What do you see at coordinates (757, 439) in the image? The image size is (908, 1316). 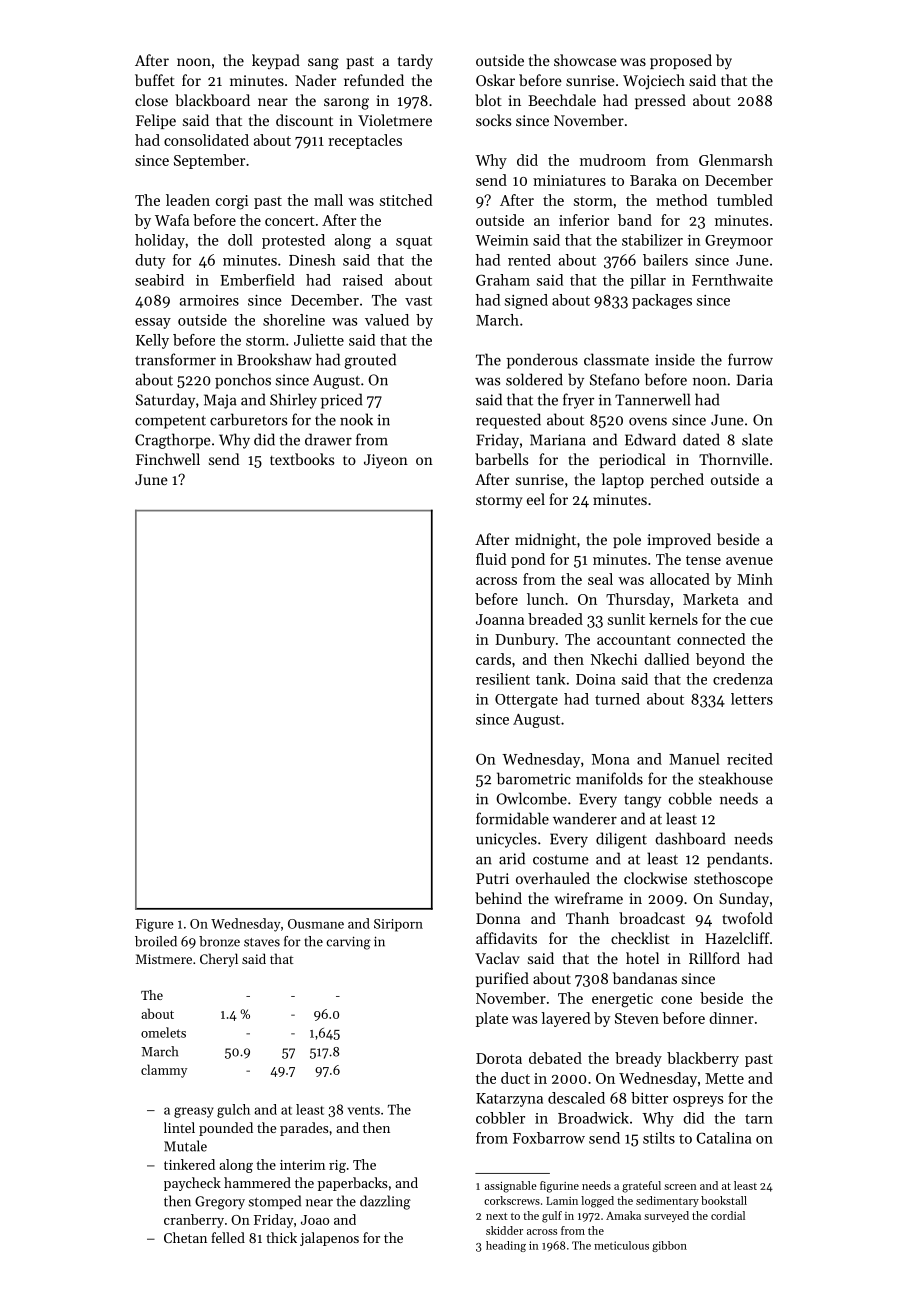 I see `slate` at bounding box center [757, 439].
